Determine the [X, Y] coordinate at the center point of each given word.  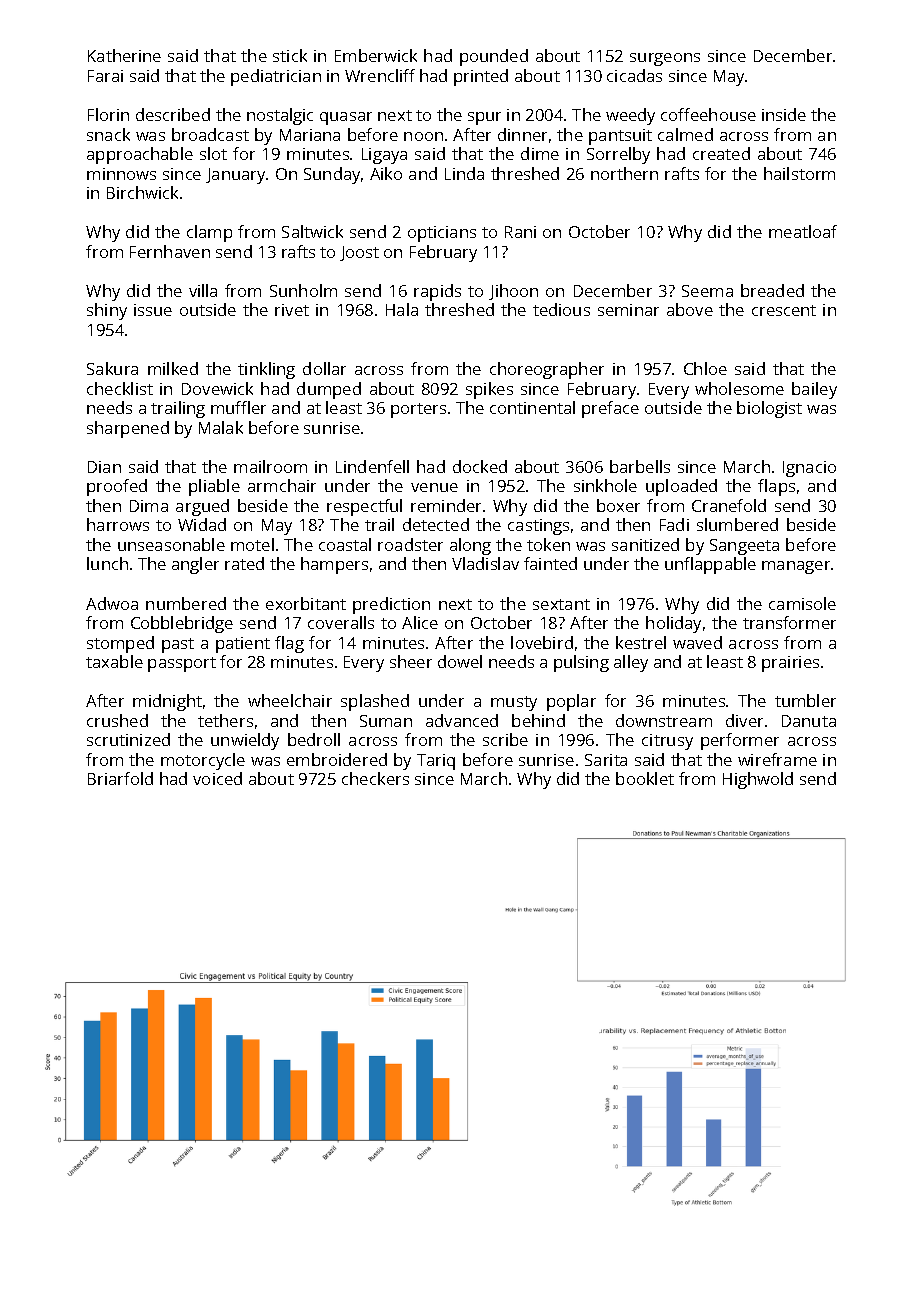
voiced [217, 778]
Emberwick [376, 55]
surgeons [665, 59]
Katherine [124, 55]
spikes [489, 390]
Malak [221, 427]
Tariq [436, 762]
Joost [359, 253]
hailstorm [799, 173]
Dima [149, 506]
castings [538, 527]
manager [796, 567]
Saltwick [312, 231]
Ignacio [809, 469]
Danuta [809, 721]
